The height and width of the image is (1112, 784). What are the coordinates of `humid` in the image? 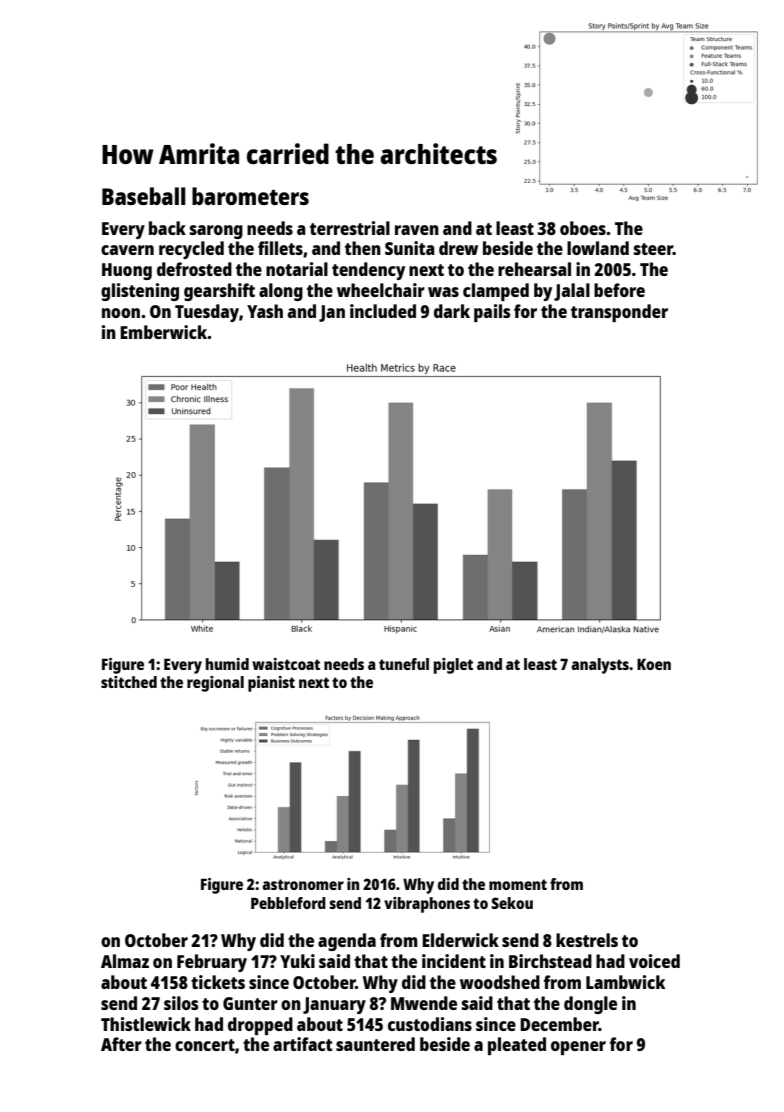 It's located at (227, 664).
